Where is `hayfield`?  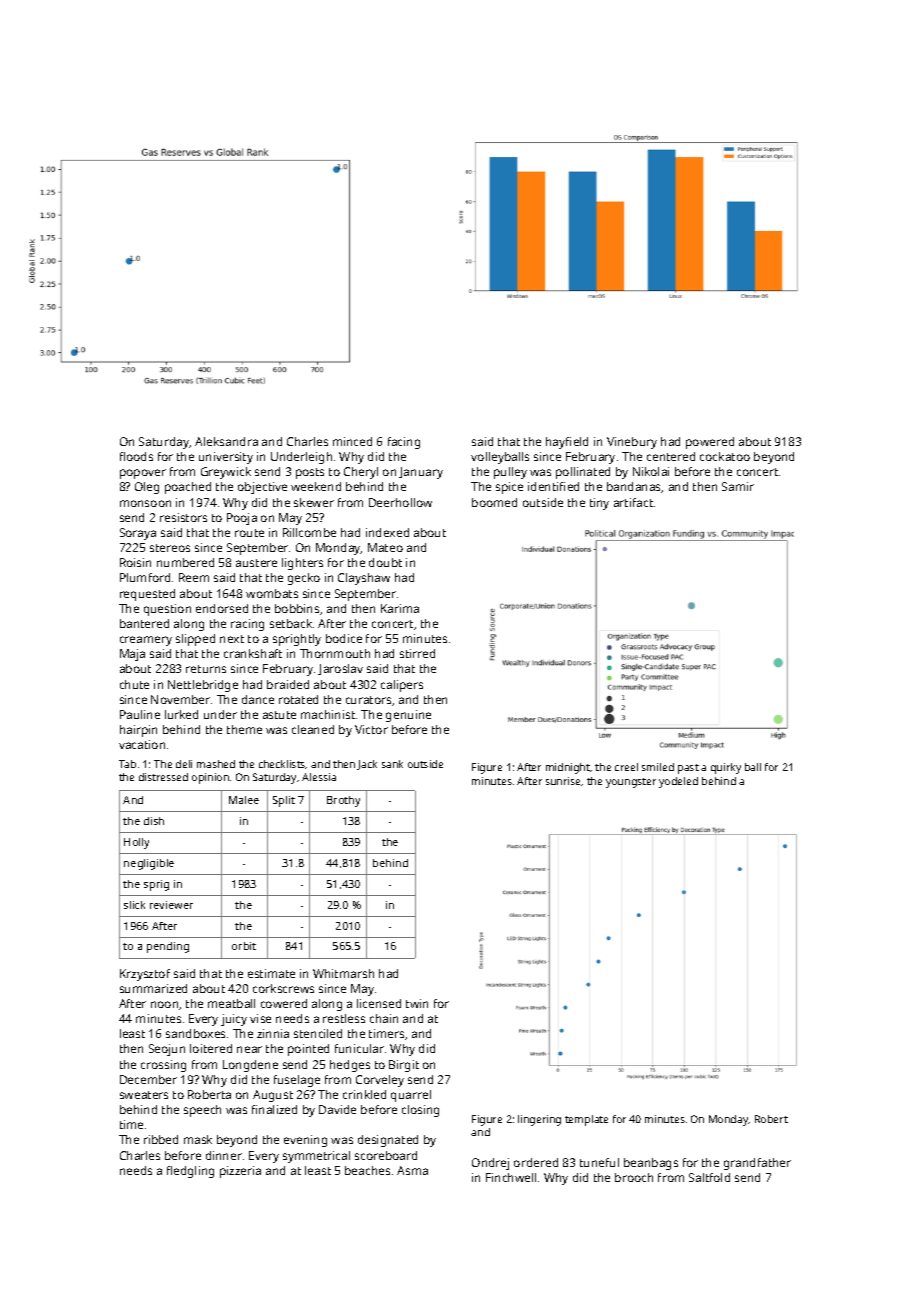 hayfield is located at coordinates (567, 443).
